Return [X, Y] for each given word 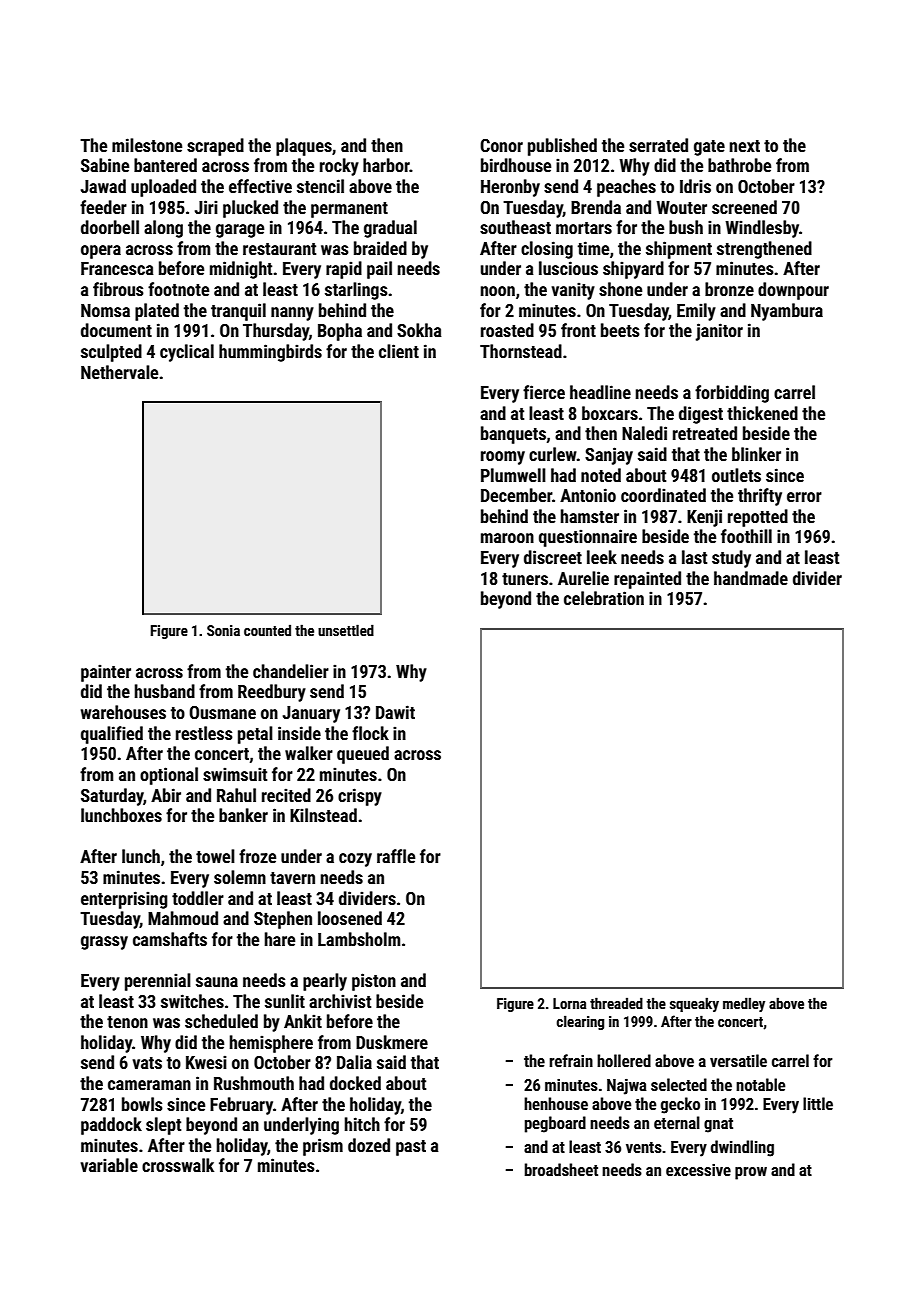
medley [744, 1004]
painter [106, 673]
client [399, 351]
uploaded [163, 188]
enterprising [124, 900]
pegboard [555, 1124]
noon [498, 291]
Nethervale [119, 372]
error [804, 497]
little [818, 1103]
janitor [719, 332]
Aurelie [583, 578]
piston [374, 982]
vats [147, 1063]
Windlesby [762, 229]
